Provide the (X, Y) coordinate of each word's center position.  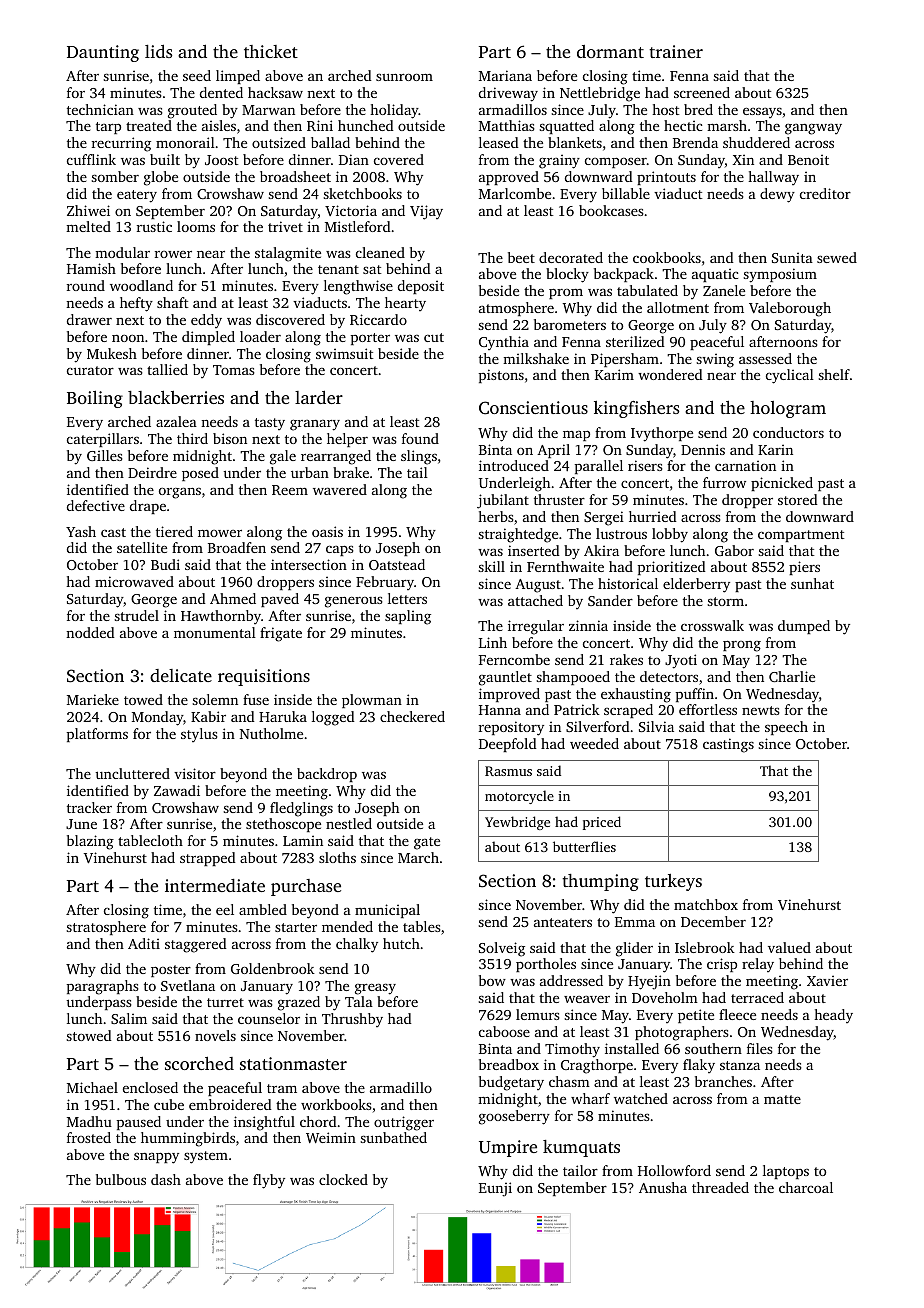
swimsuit (344, 353)
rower (173, 254)
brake (351, 472)
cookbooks (667, 257)
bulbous (121, 1179)
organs (180, 493)
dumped (804, 627)
